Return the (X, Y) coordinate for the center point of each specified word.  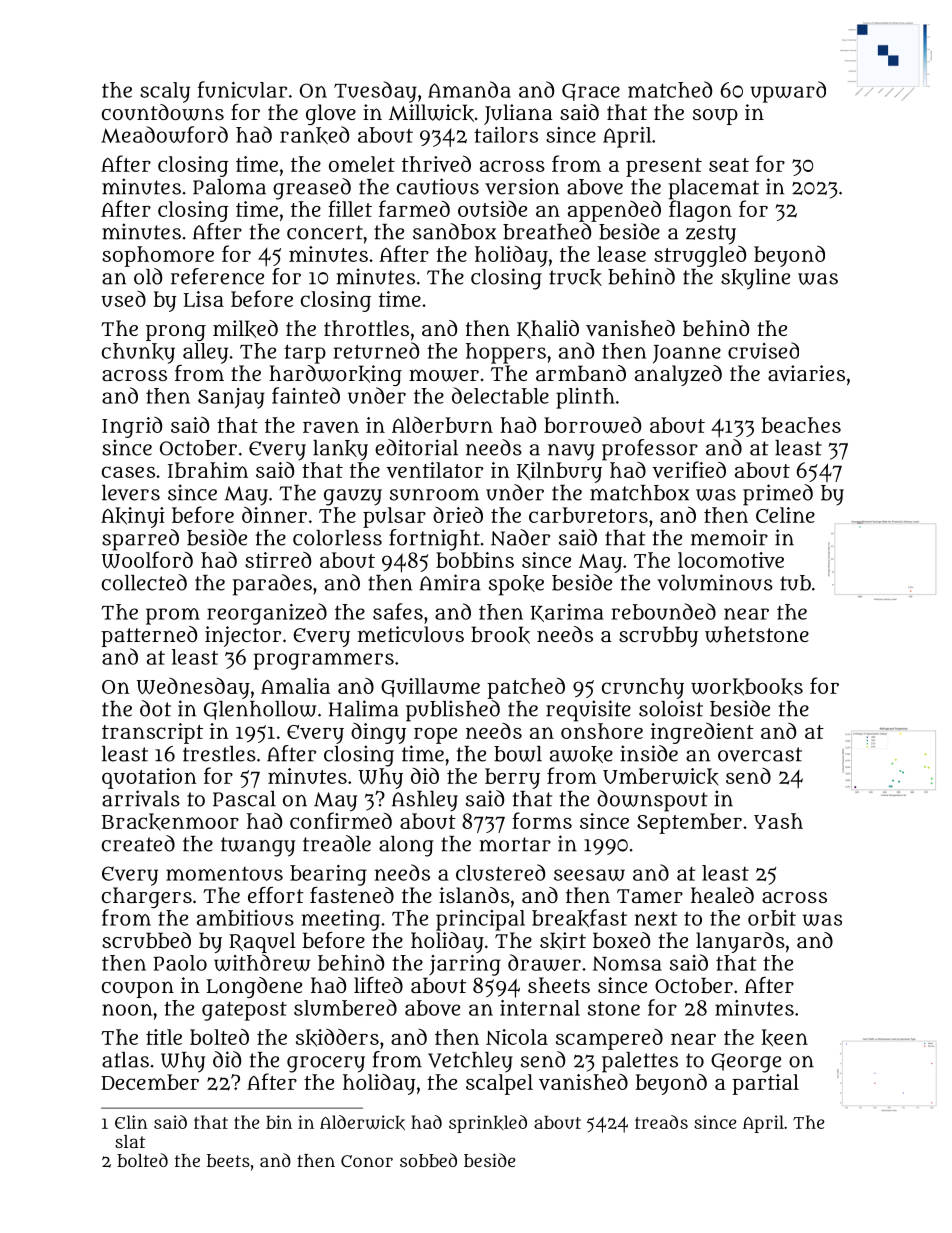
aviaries (806, 373)
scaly (165, 92)
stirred (278, 560)
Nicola (517, 1037)
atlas (125, 1060)
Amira (450, 582)
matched (670, 89)
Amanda (469, 89)
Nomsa (627, 963)
